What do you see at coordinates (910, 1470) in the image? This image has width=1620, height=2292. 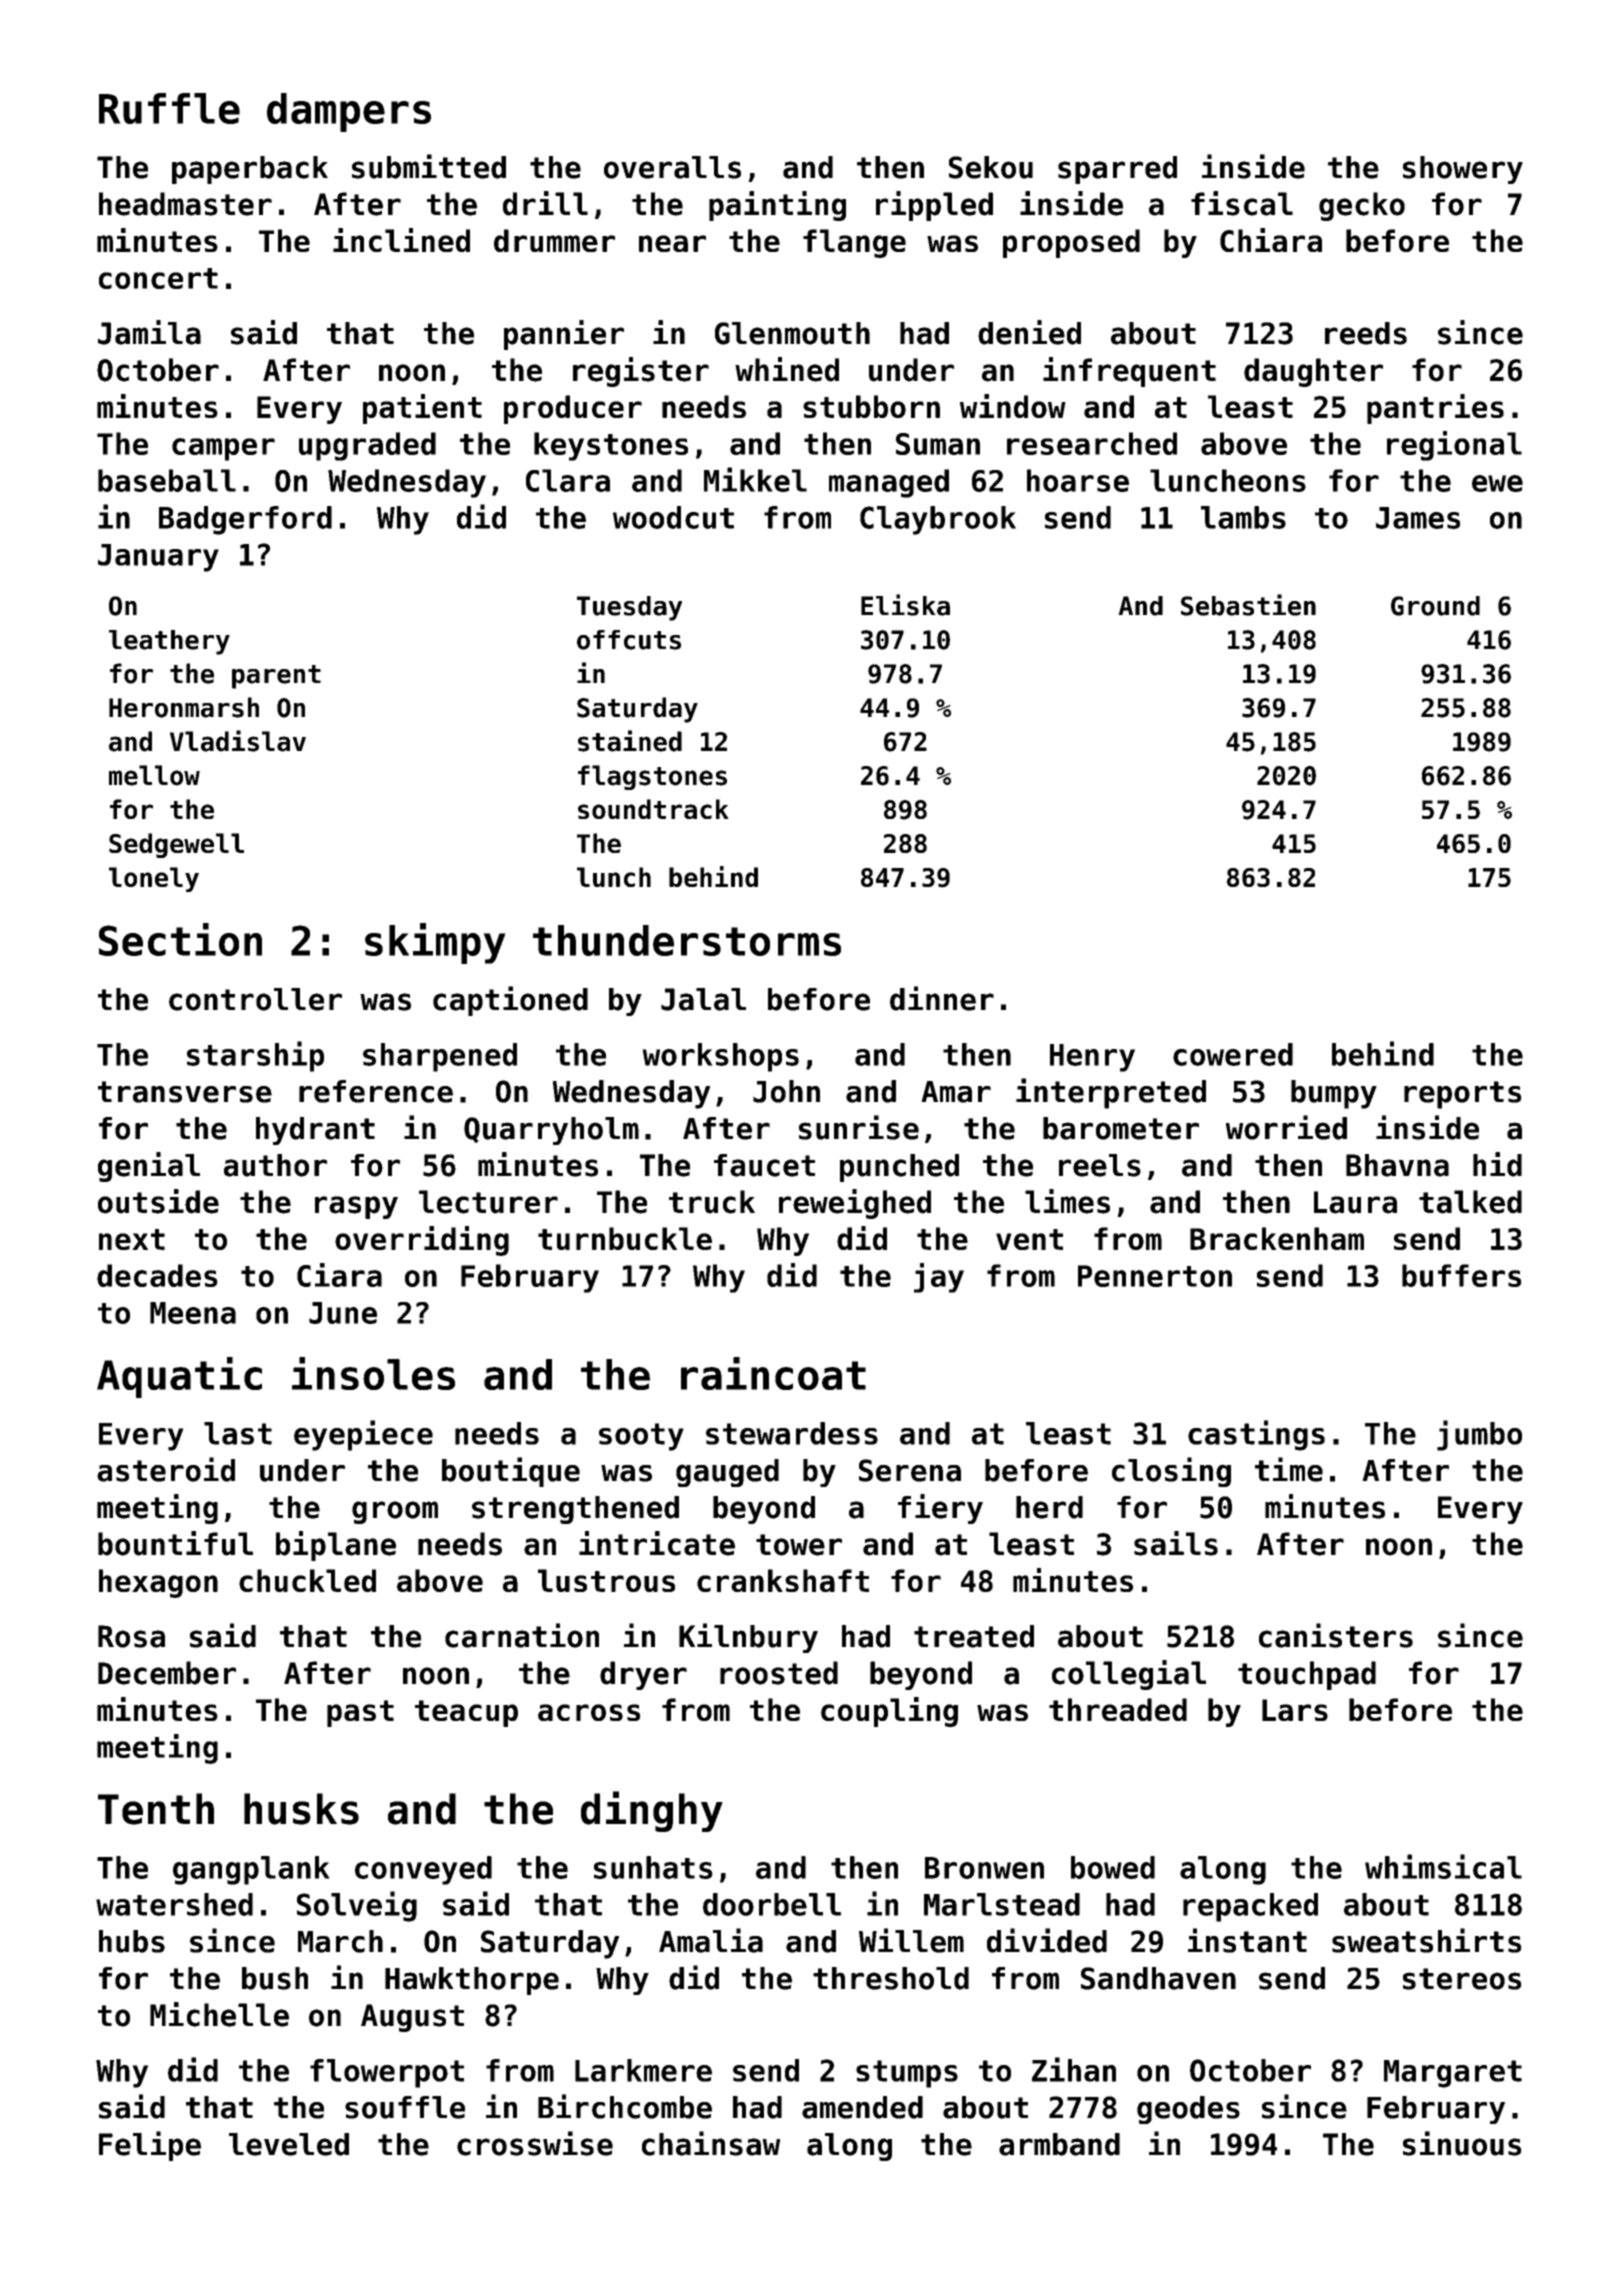 I see `Serena` at bounding box center [910, 1470].
